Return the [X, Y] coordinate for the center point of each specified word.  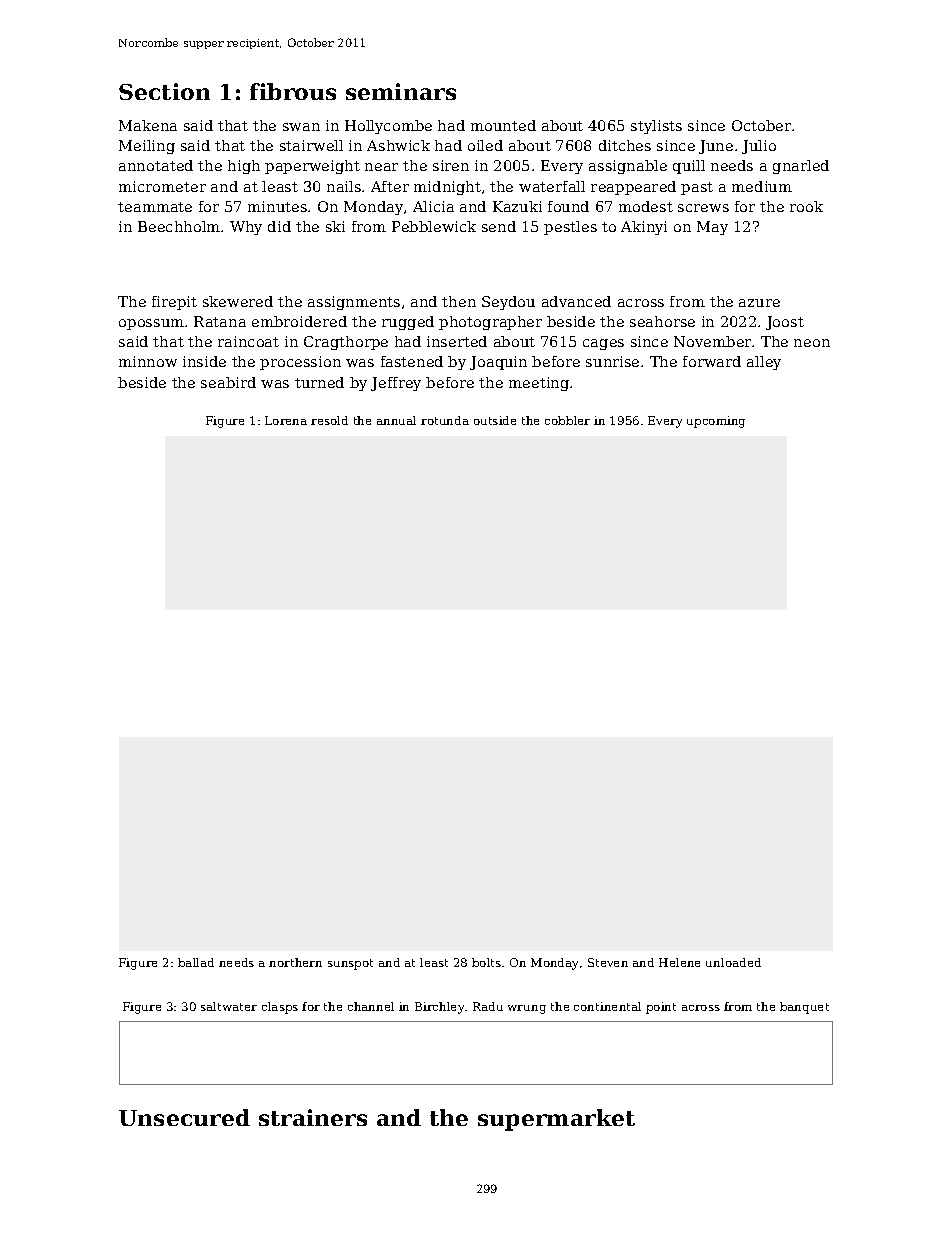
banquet [804, 1008]
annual [396, 420]
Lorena [286, 420]
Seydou [508, 303]
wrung [527, 1009]
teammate [155, 207]
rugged [408, 323]
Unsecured [184, 1117]
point [661, 1008]
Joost [785, 323]
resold [329, 420]
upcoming [716, 422]
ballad [196, 962]
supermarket [556, 1120]
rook [806, 206]
